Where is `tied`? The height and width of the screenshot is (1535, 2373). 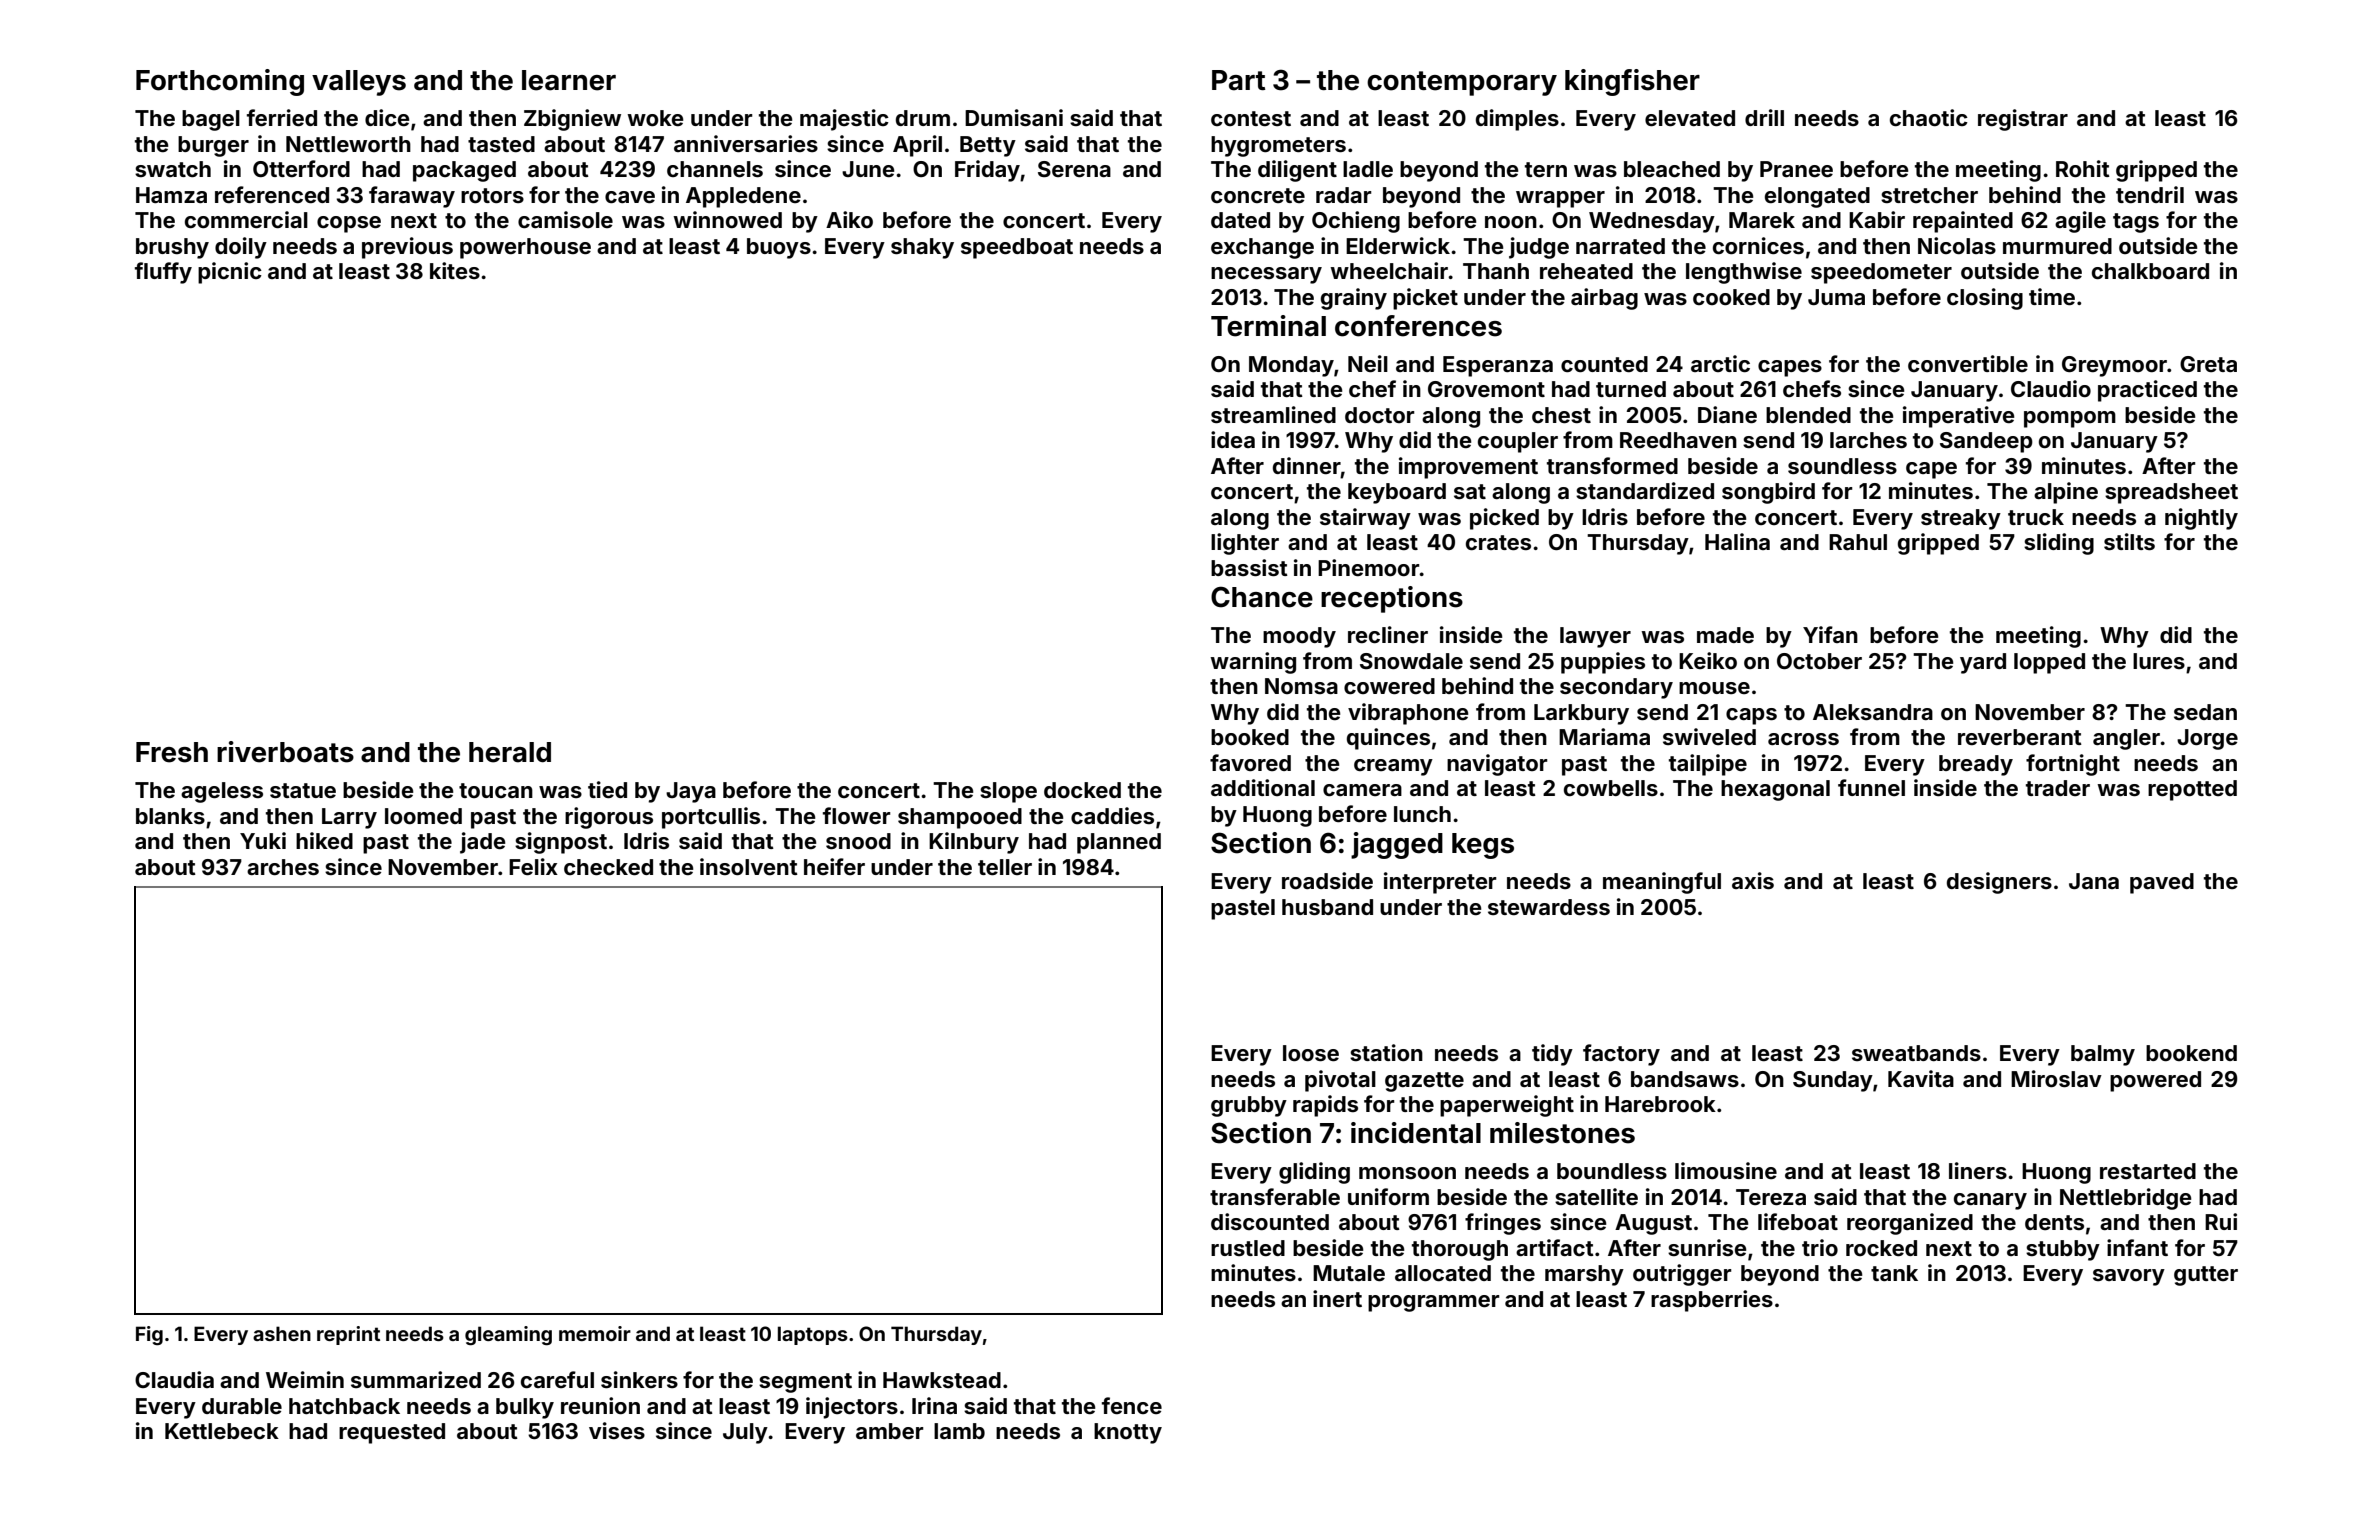 tied is located at coordinates (607, 789).
